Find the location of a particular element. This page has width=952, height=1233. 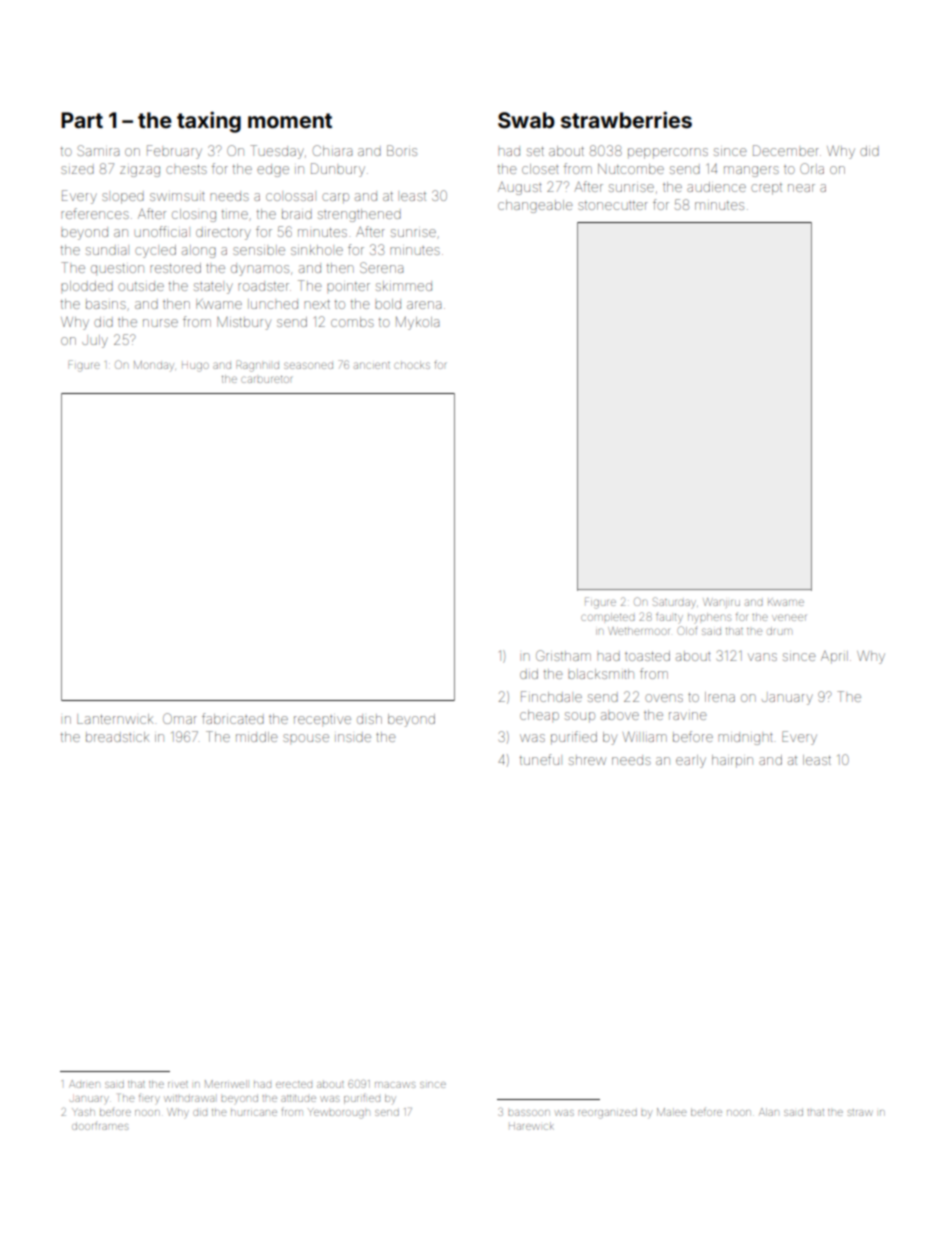

stonecutter is located at coordinates (613, 205).
